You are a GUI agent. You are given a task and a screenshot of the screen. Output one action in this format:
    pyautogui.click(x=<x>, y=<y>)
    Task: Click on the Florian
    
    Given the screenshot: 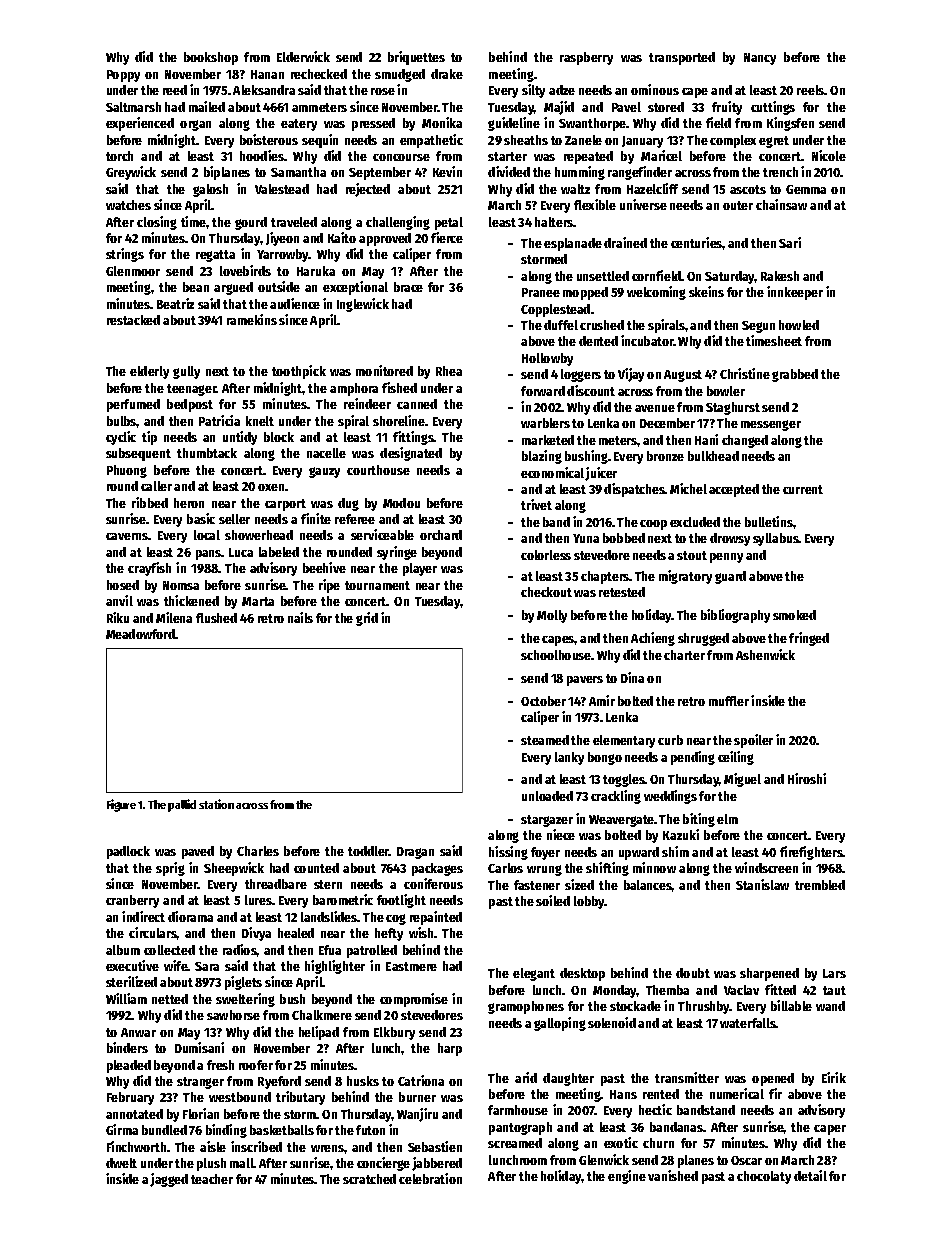 What is the action you would take?
    pyautogui.click(x=201, y=1113)
